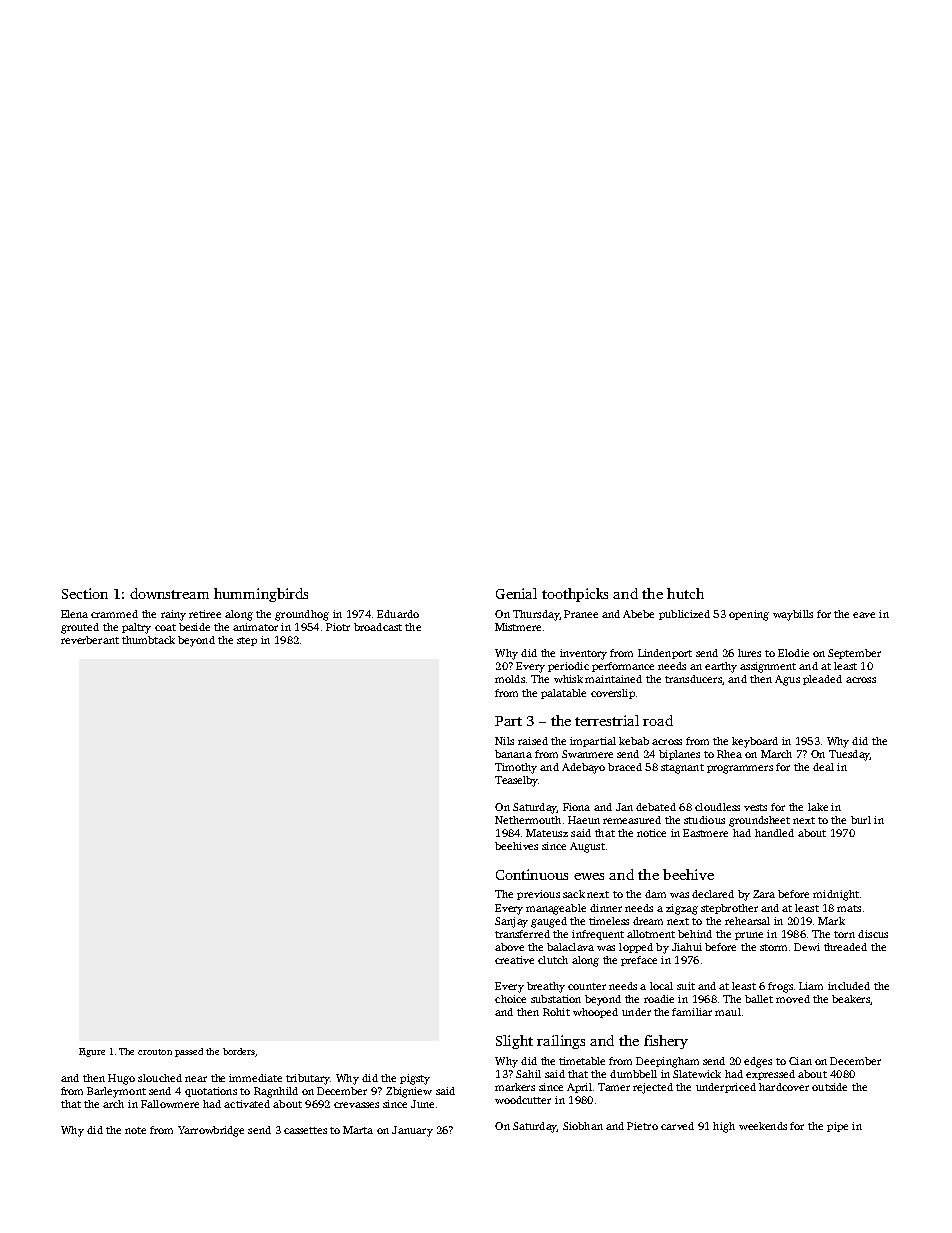  I want to click on Nethermouth, so click(528, 820).
